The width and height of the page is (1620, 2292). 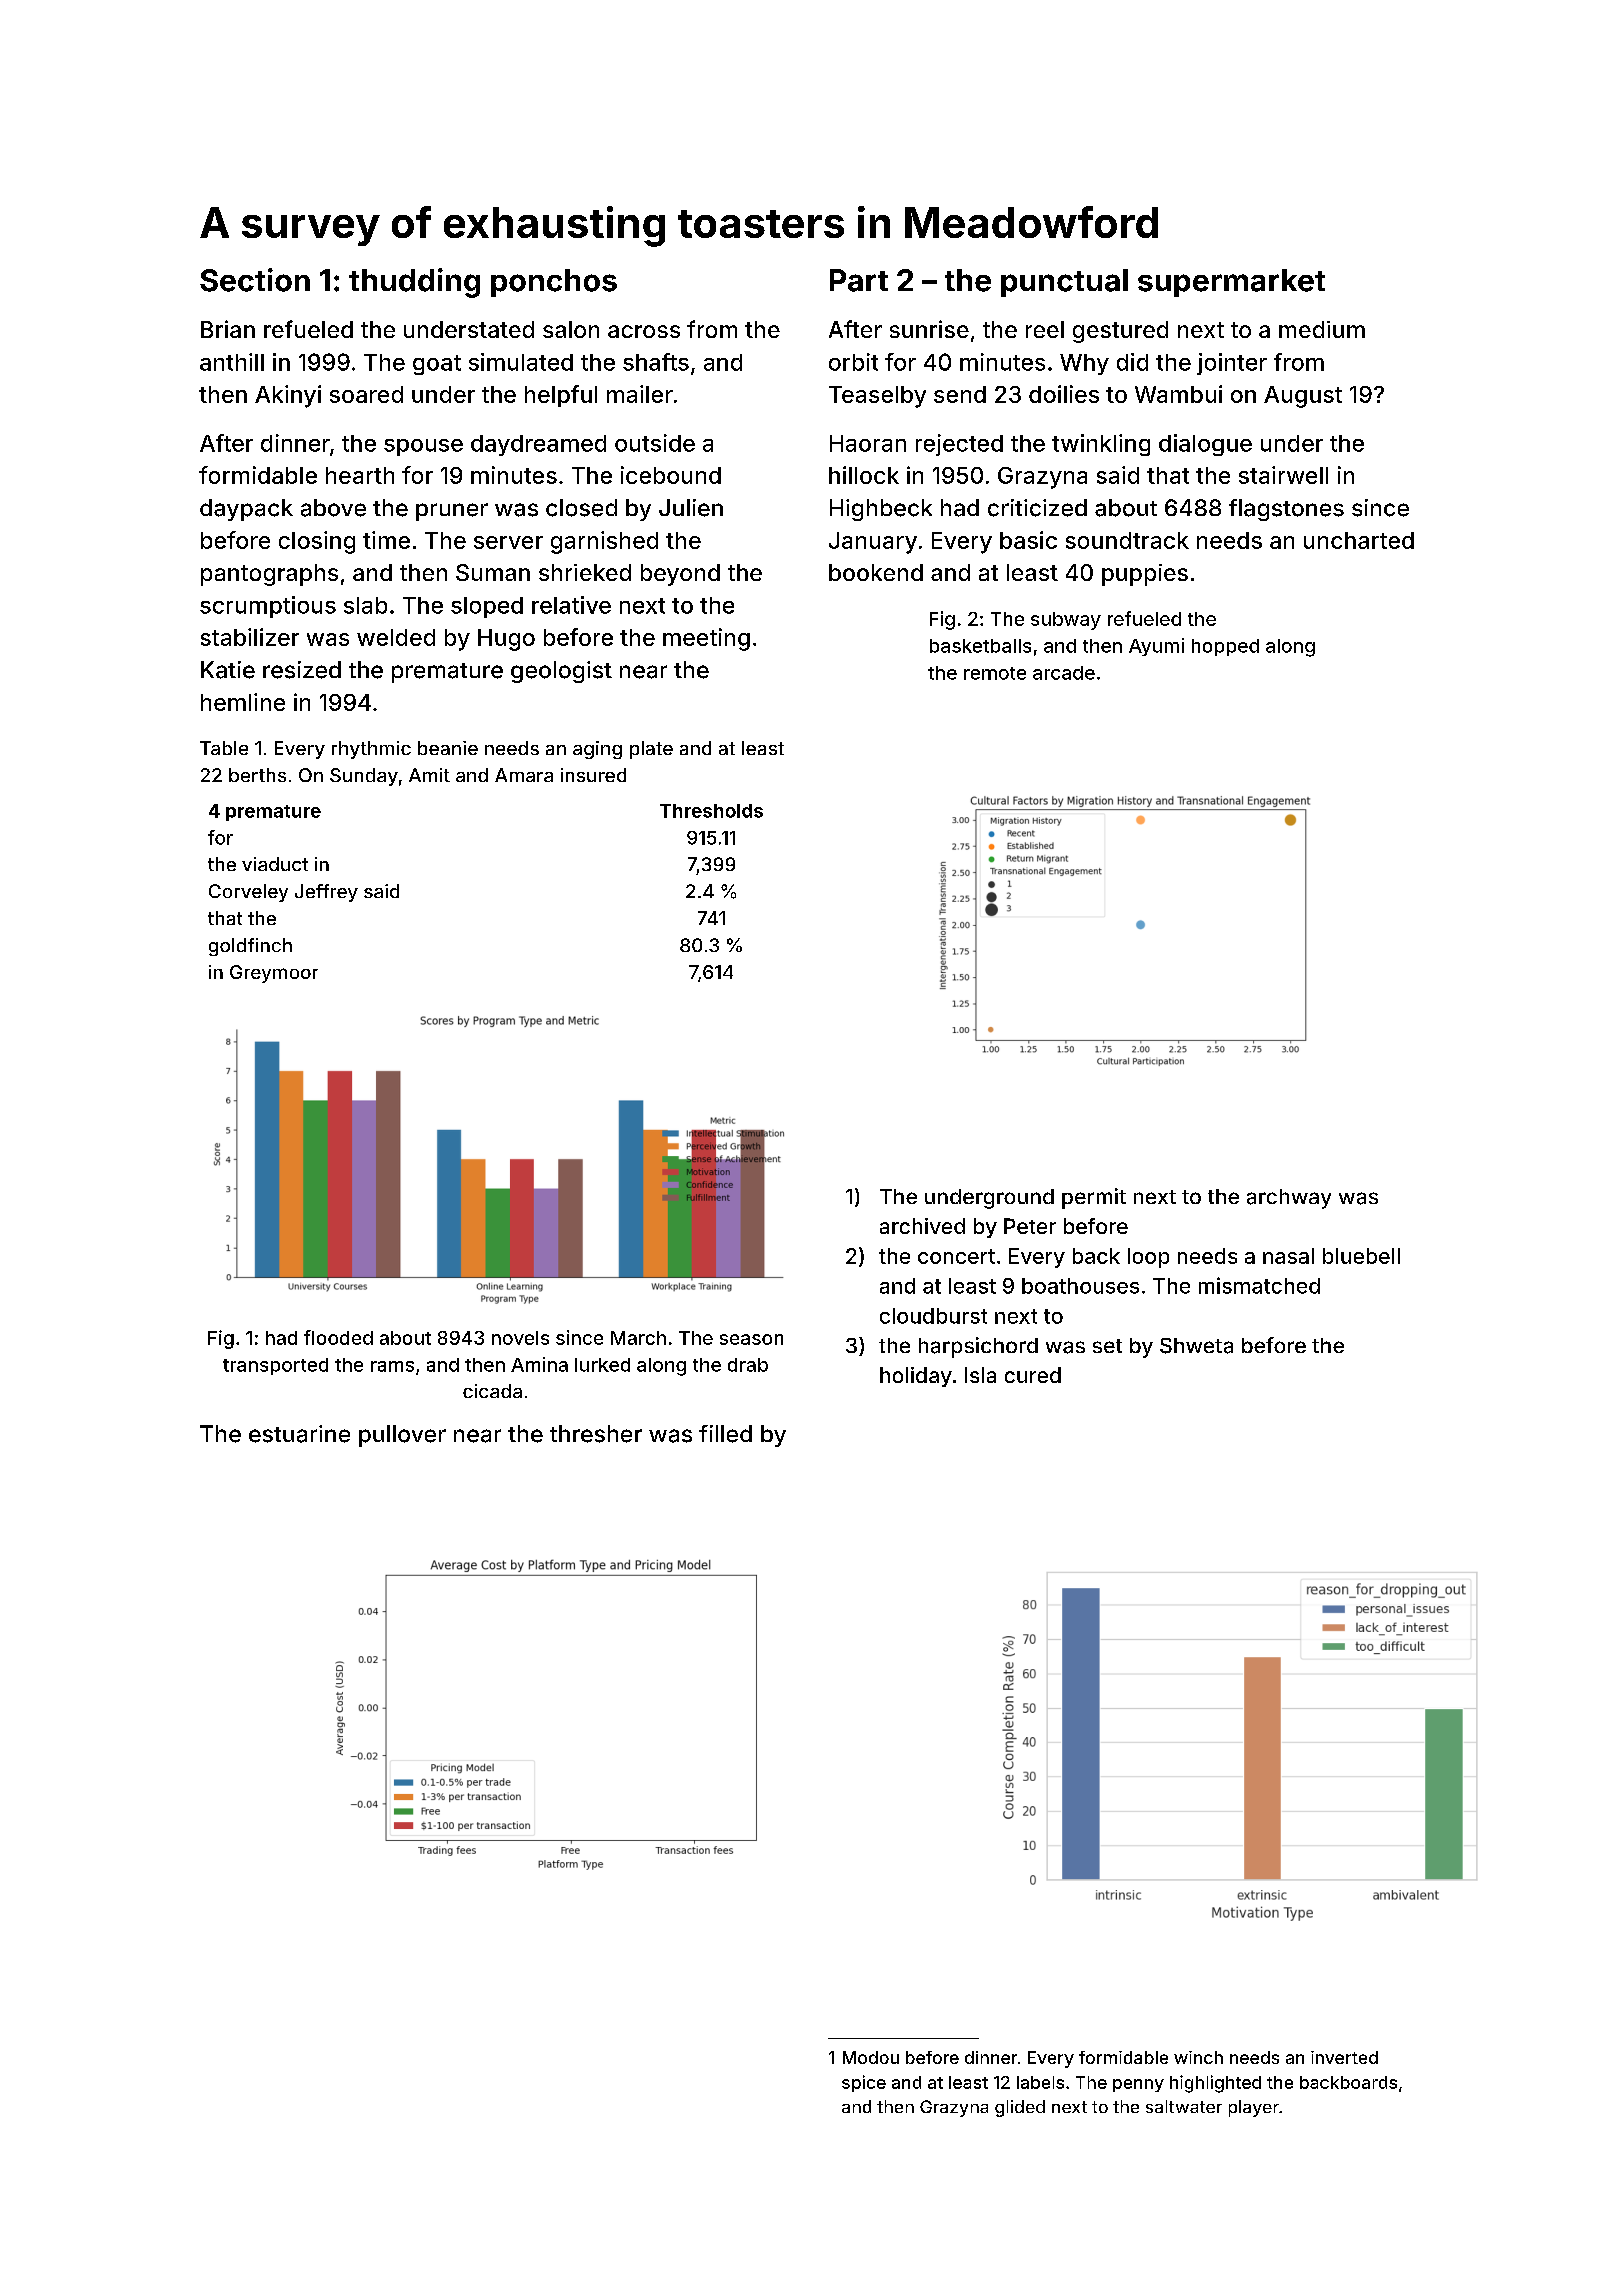 What do you see at coordinates (864, 2083) in the page?
I see `spice` at bounding box center [864, 2083].
